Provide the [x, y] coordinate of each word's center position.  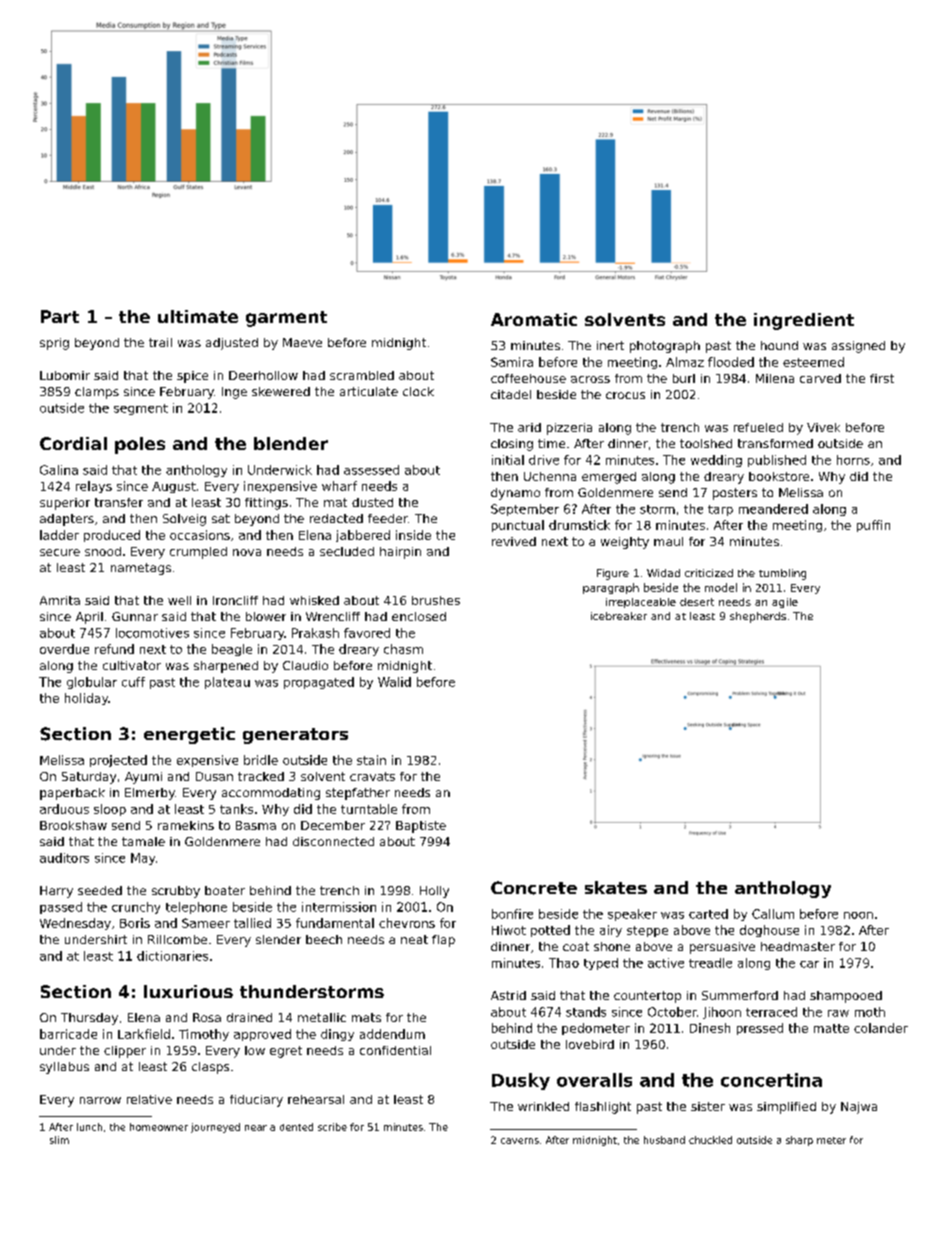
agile [785, 603]
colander [881, 1028]
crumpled [198, 553]
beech [324, 939]
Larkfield [144, 1034]
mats [366, 1017]
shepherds [758, 617]
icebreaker [619, 616]
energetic [189, 735]
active [666, 963]
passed [61, 908]
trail [160, 342]
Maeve [302, 342]
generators [295, 736]
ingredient [804, 321]
